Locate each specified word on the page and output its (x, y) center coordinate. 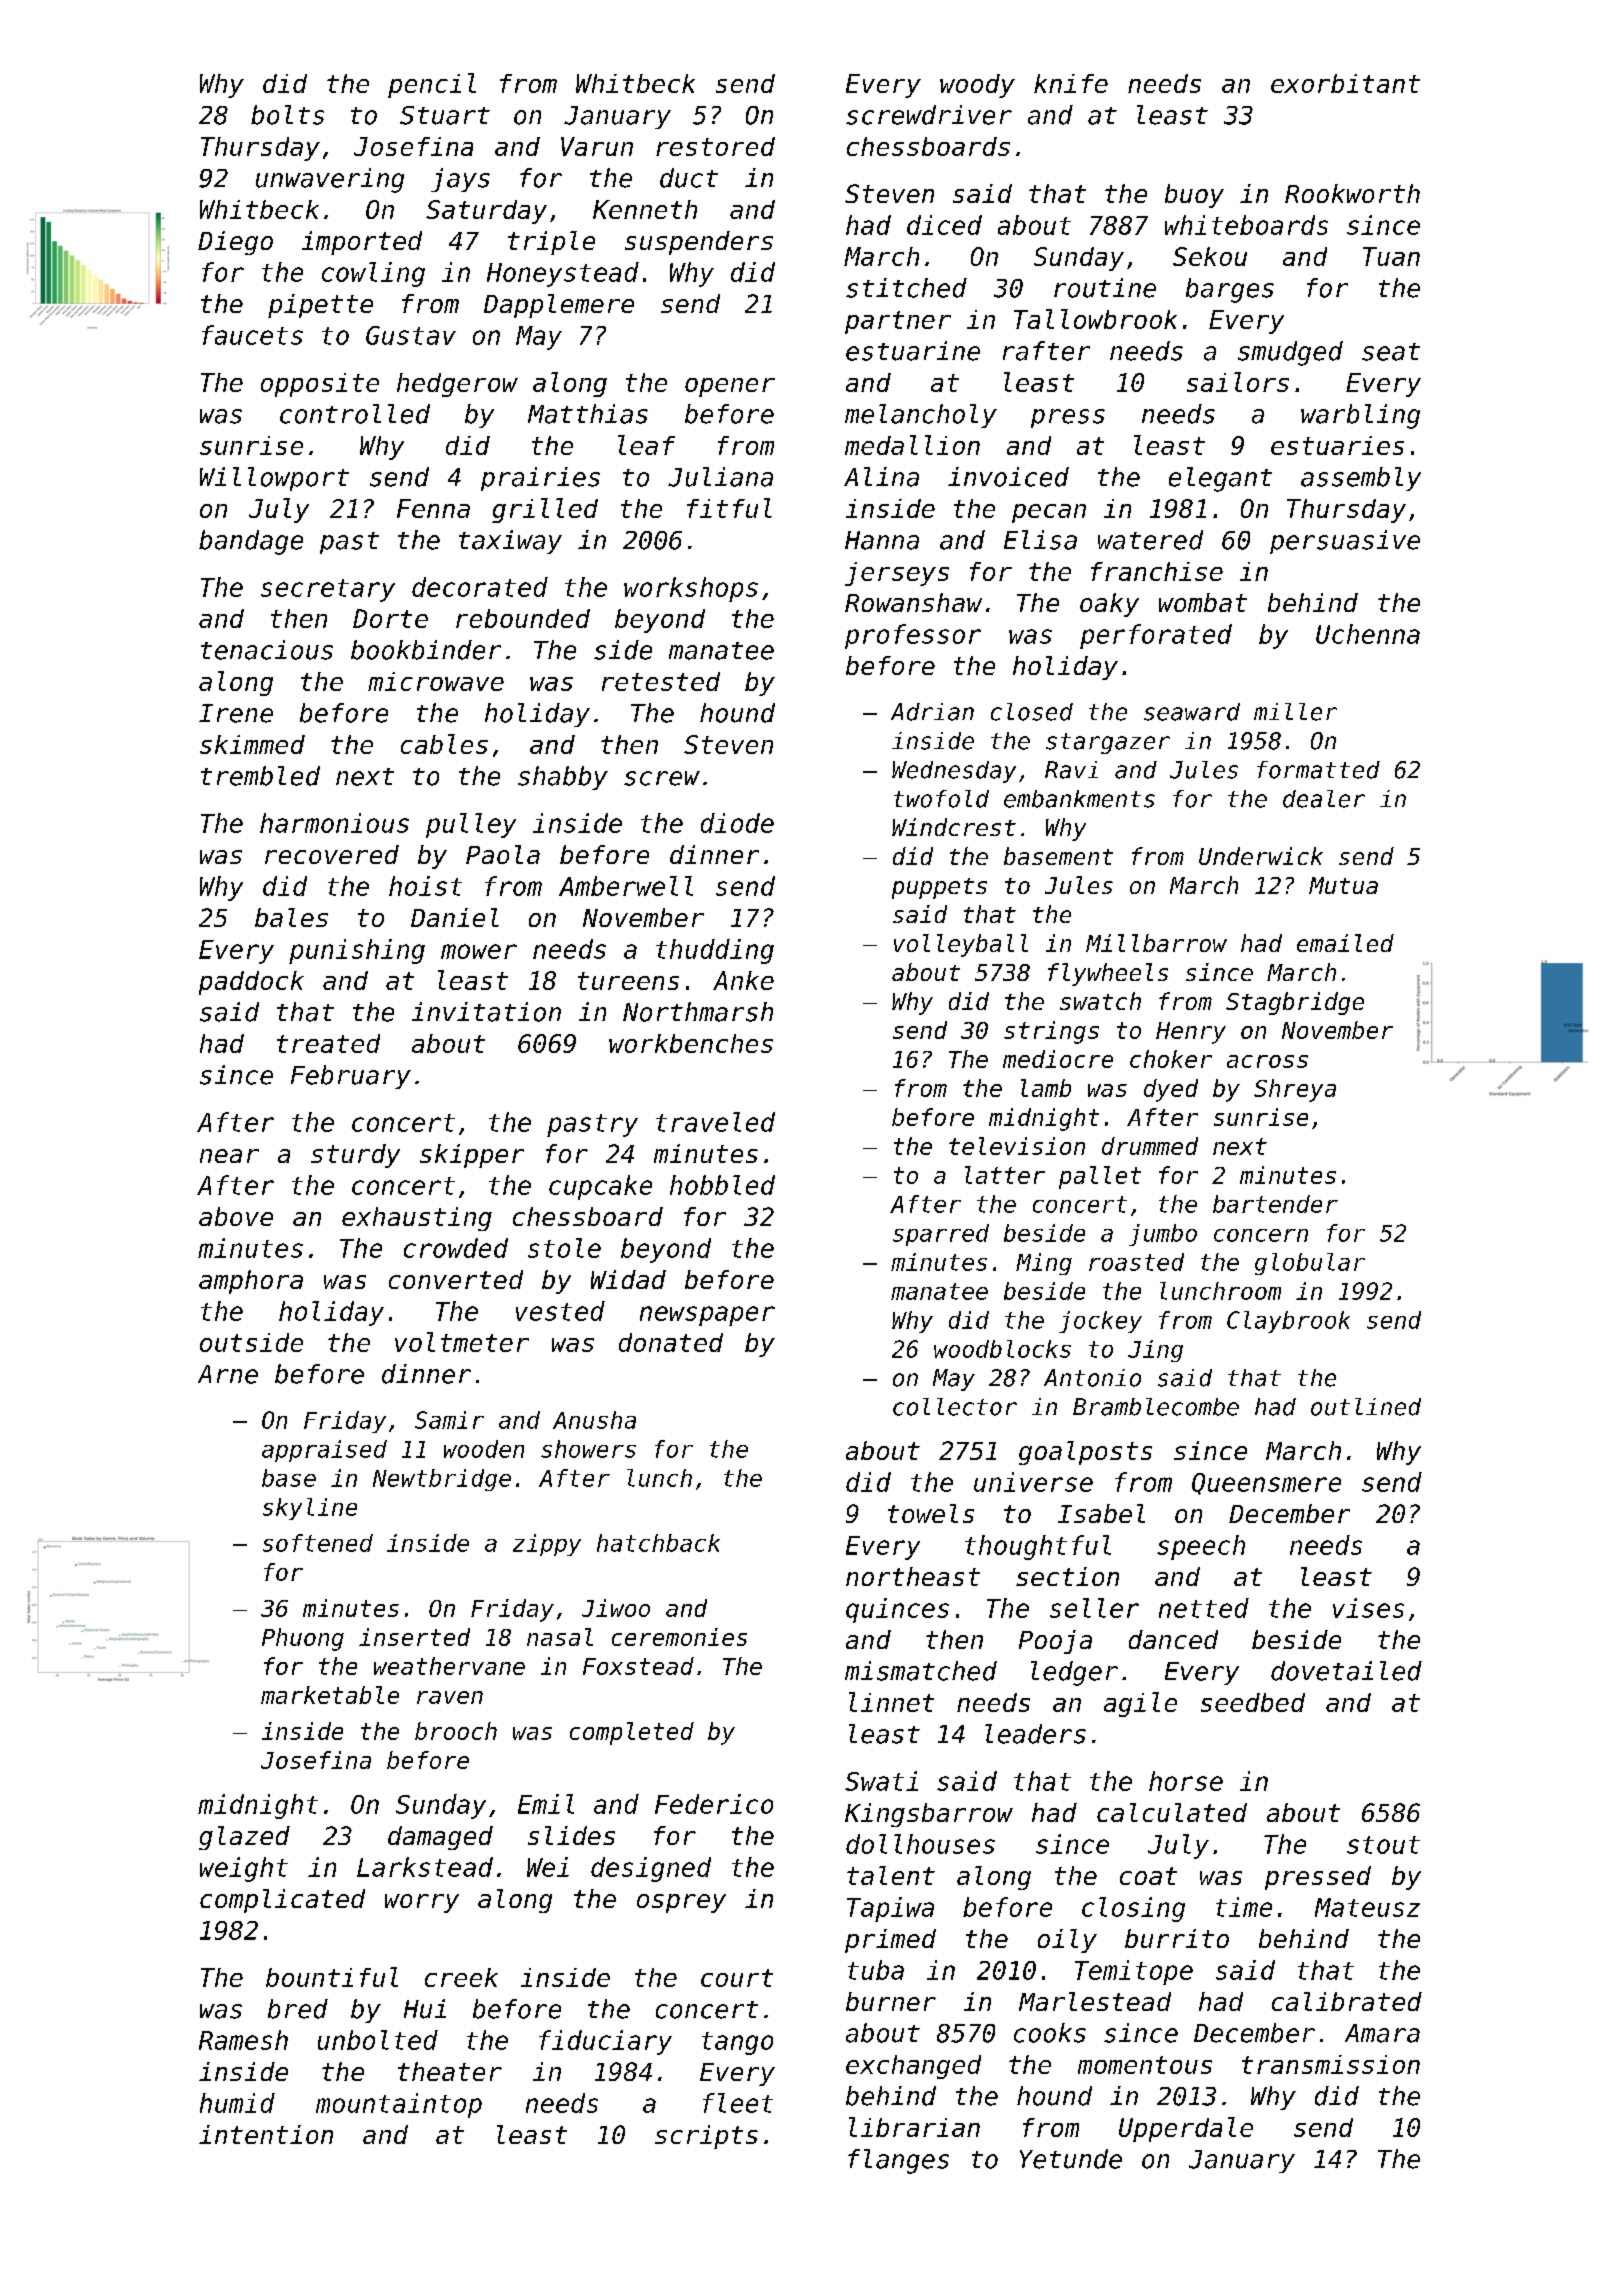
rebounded (523, 618)
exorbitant (1345, 83)
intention (266, 2134)
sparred (941, 1235)
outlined (1366, 1407)
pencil (432, 85)
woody (977, 86)
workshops (691, 589)
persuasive (1345, 542)
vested (560, 1311)
